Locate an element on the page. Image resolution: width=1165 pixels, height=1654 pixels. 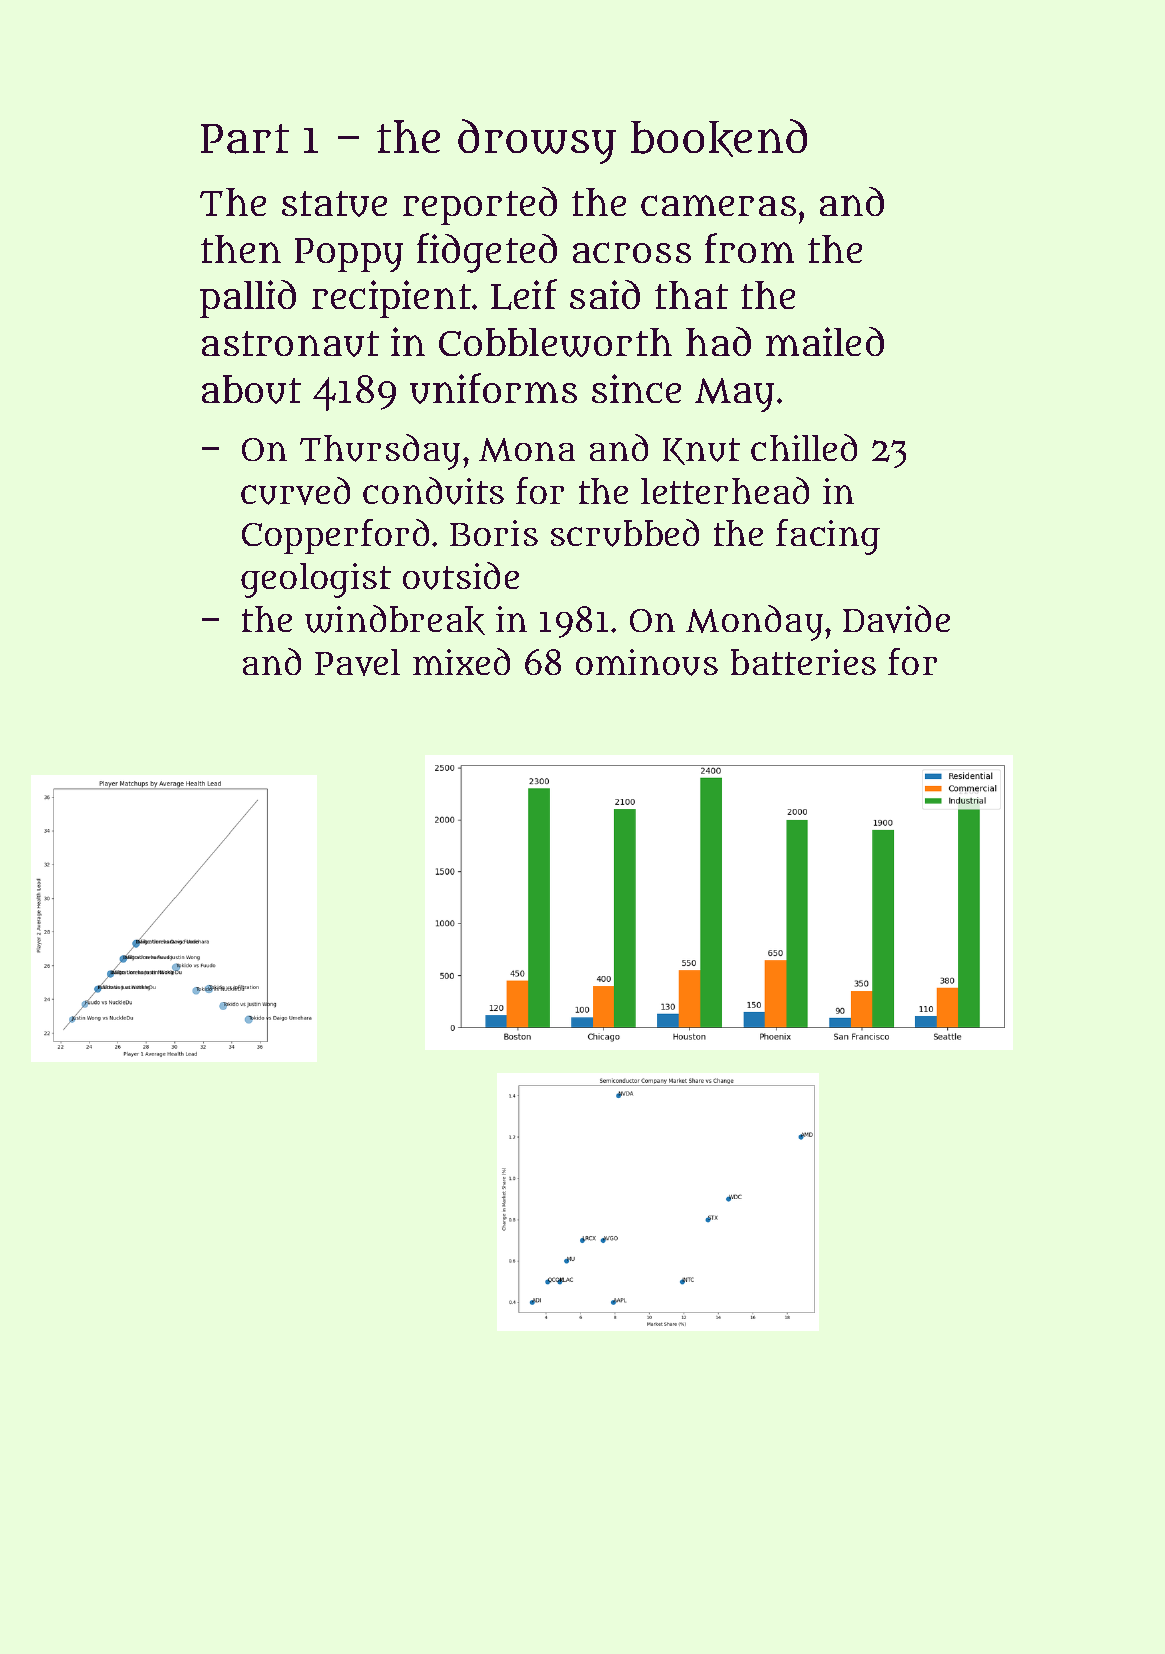
scrubbed is located at coordinates (625, 533).
